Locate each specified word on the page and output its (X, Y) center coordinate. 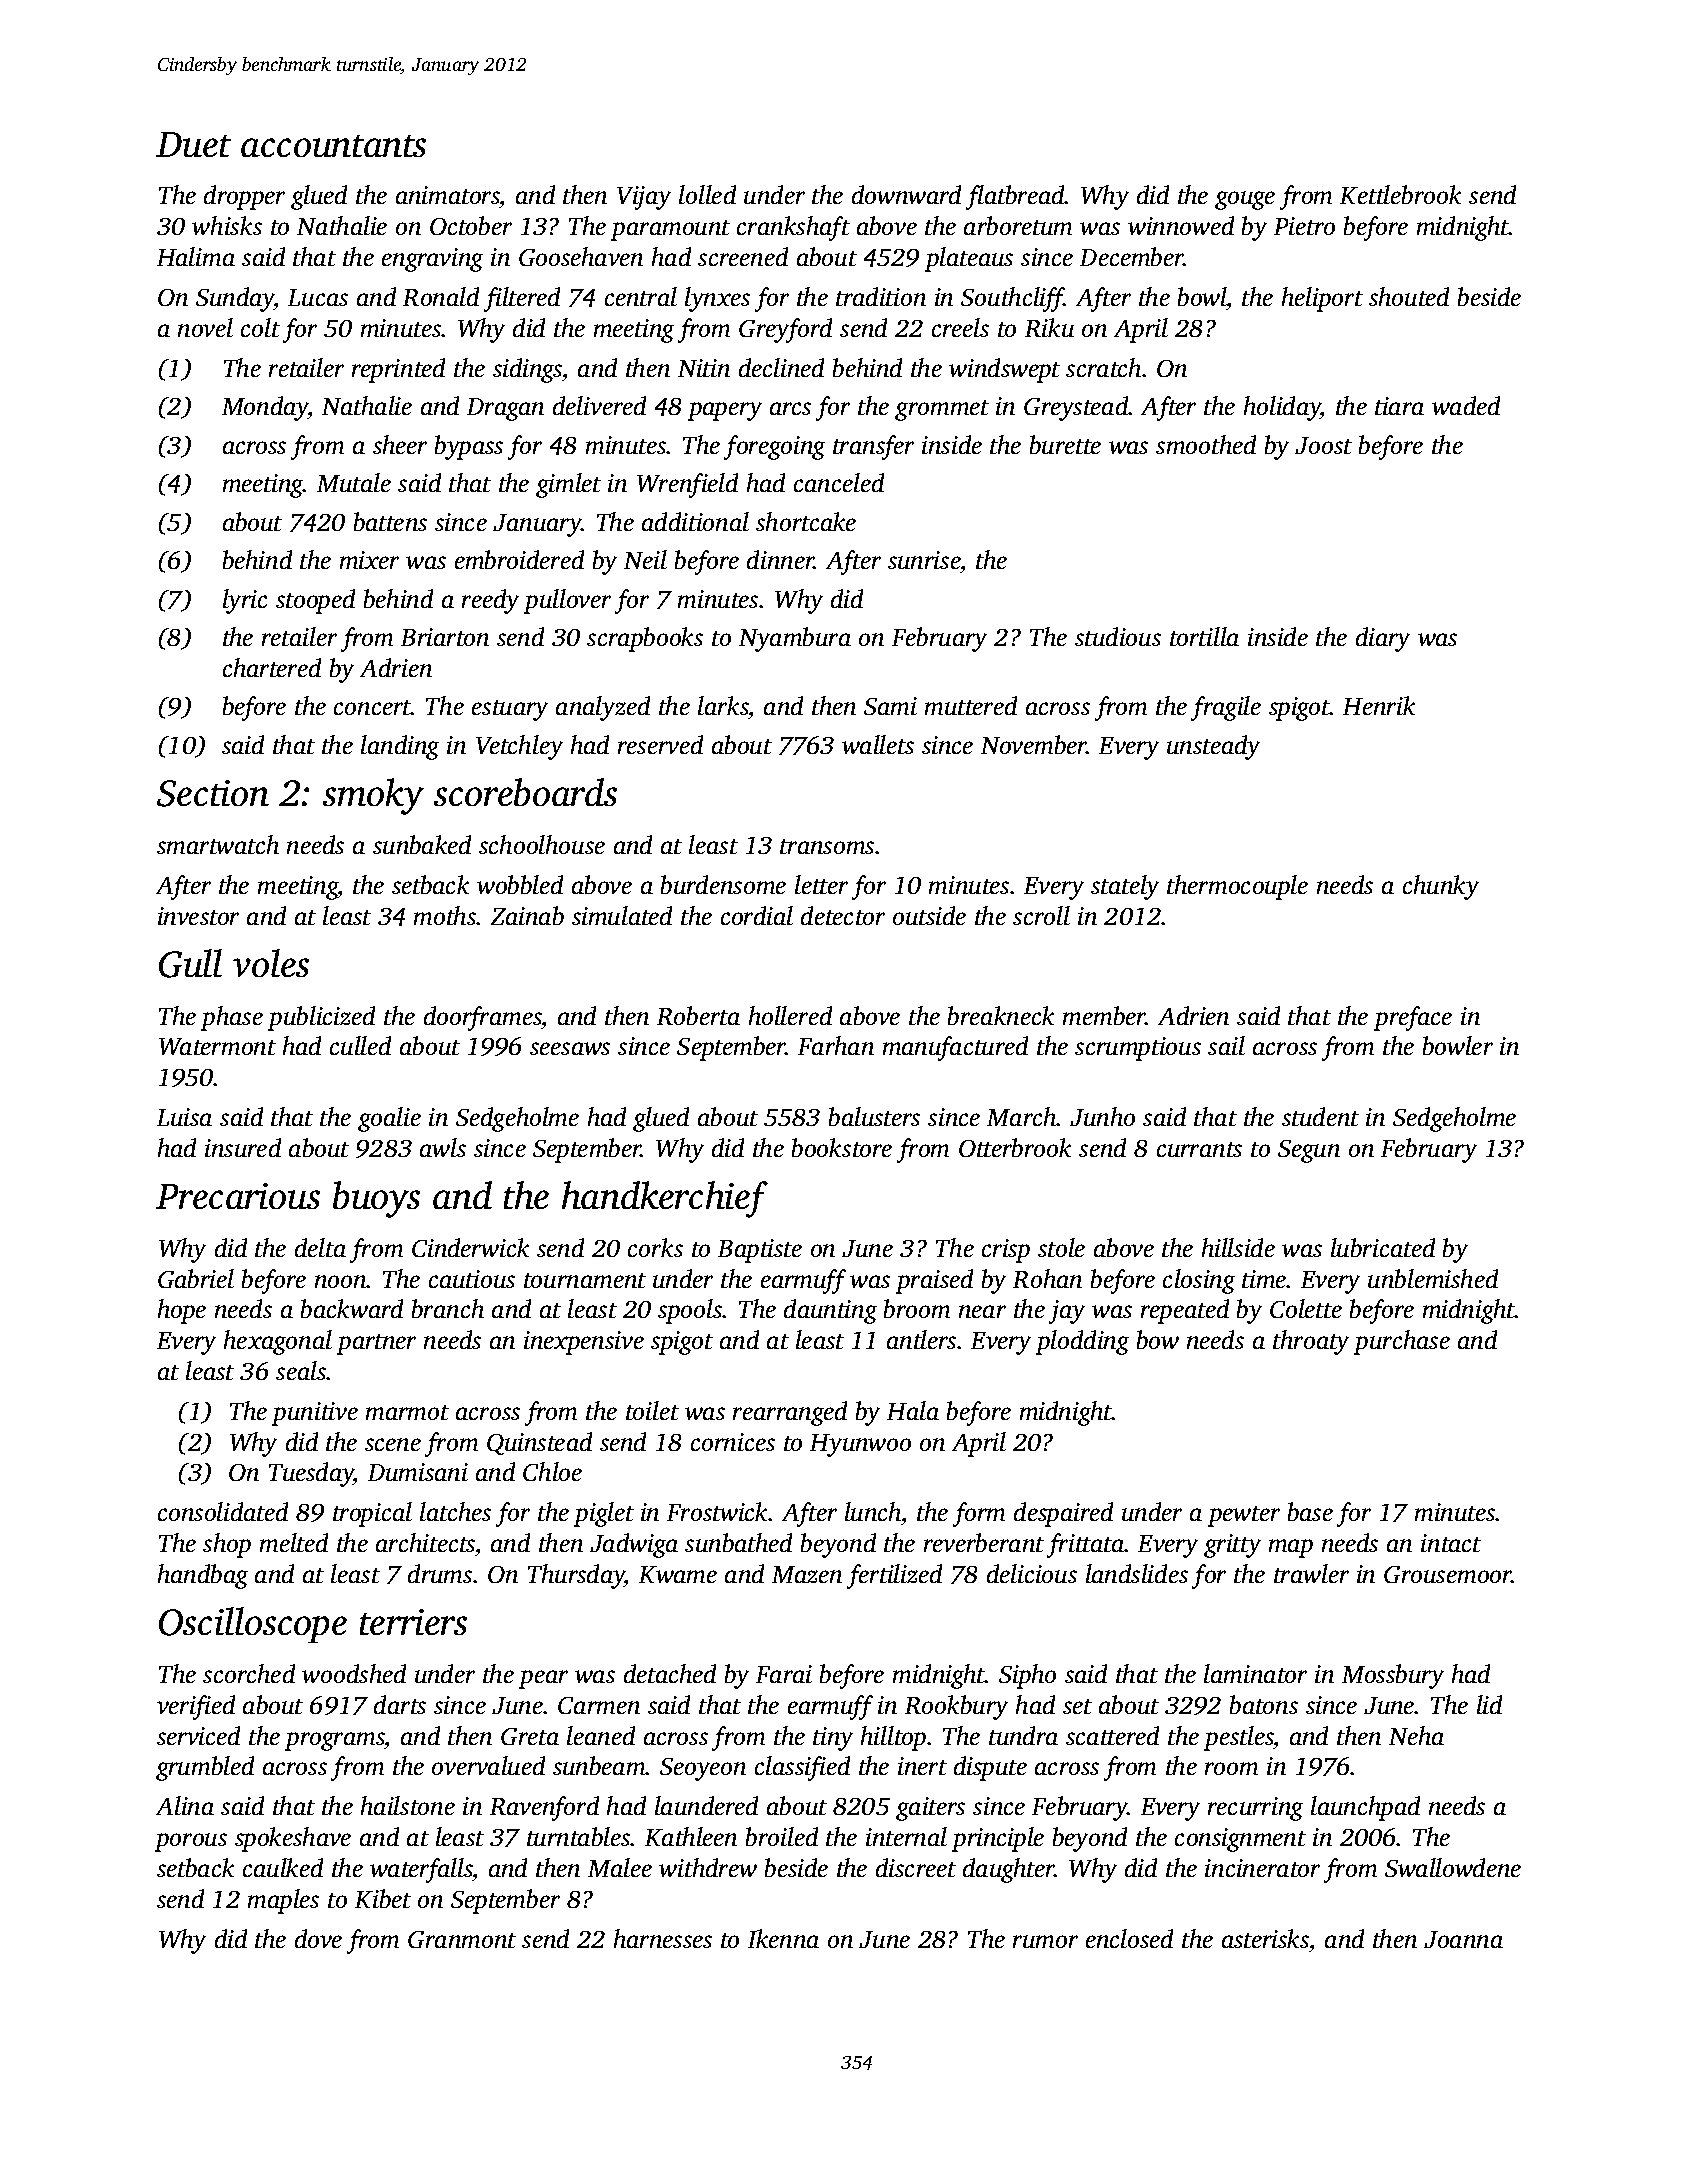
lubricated (1383, 1247)
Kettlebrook (1400, 194)
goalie (389, 1119)
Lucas (318, 297)
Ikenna (783, 1938)
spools (690, 1311)
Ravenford (544, 1808)
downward (906, 194)
